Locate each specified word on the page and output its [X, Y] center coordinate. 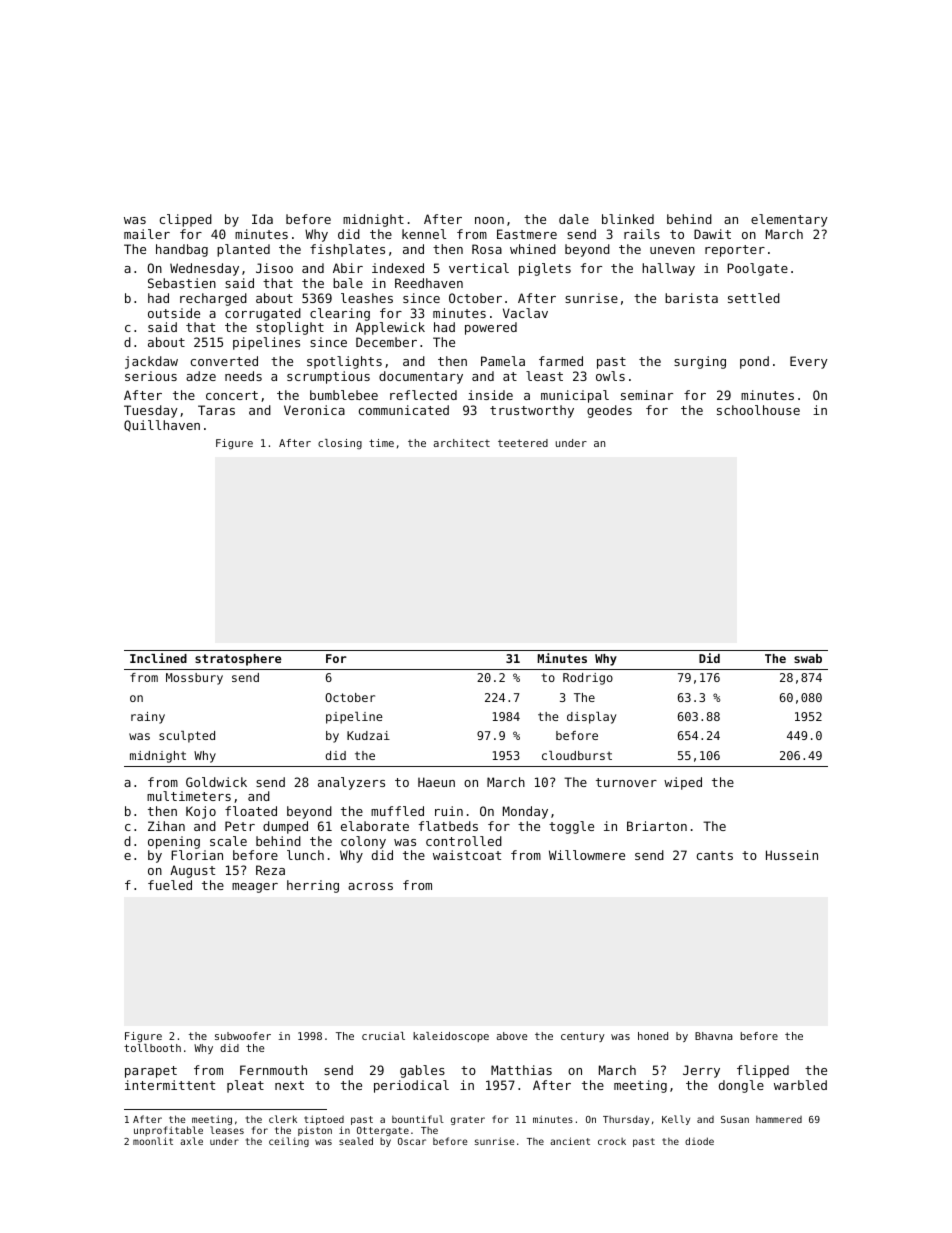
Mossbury [194, 679]
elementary [789, 220]
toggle [571, 827]
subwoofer [243, 1036]
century [583, 1037]
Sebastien [182, 283]
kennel [424, 234]
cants [715, 855]
